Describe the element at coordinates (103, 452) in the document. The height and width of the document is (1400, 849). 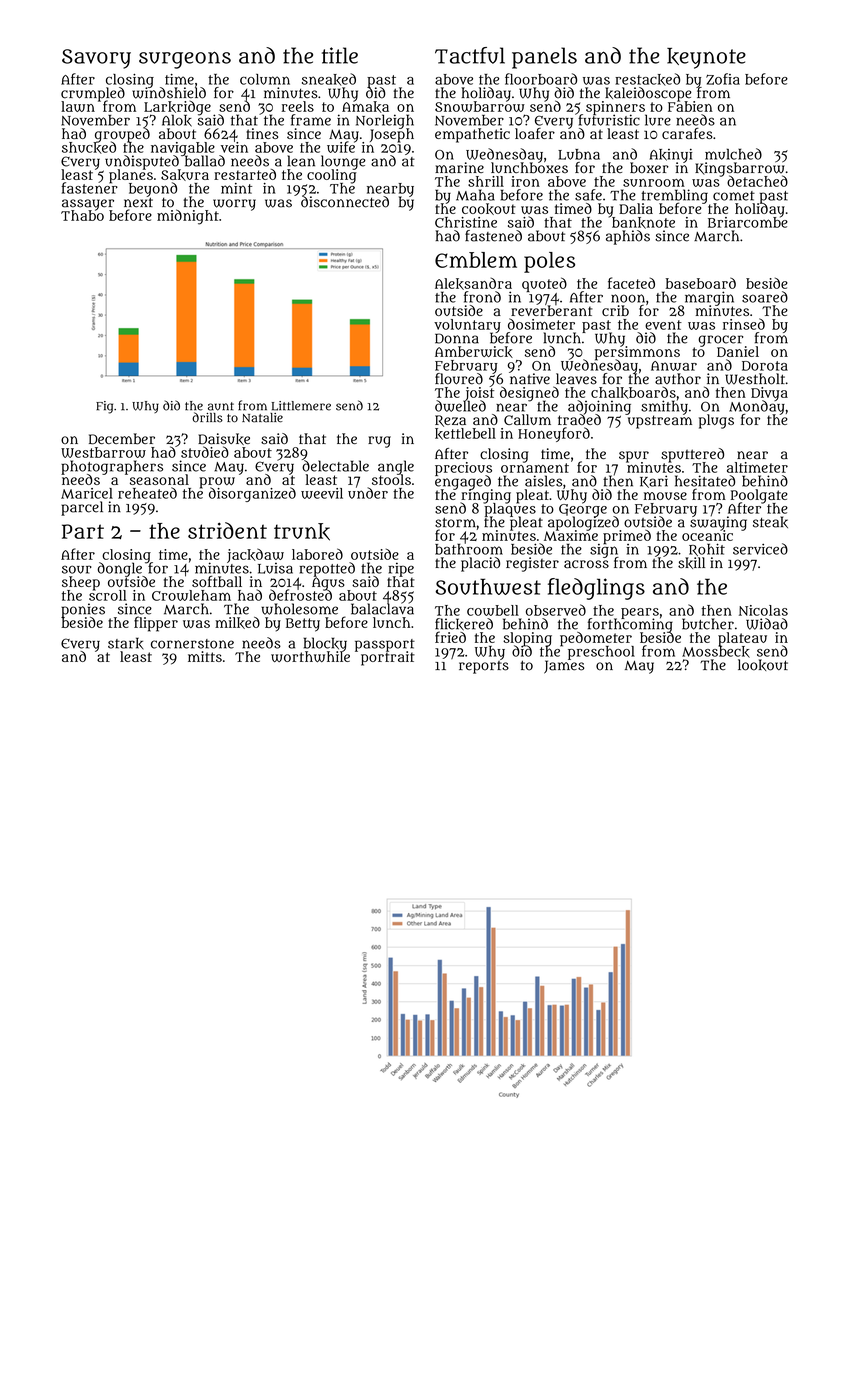
I see `Westbarrow` at that location.
